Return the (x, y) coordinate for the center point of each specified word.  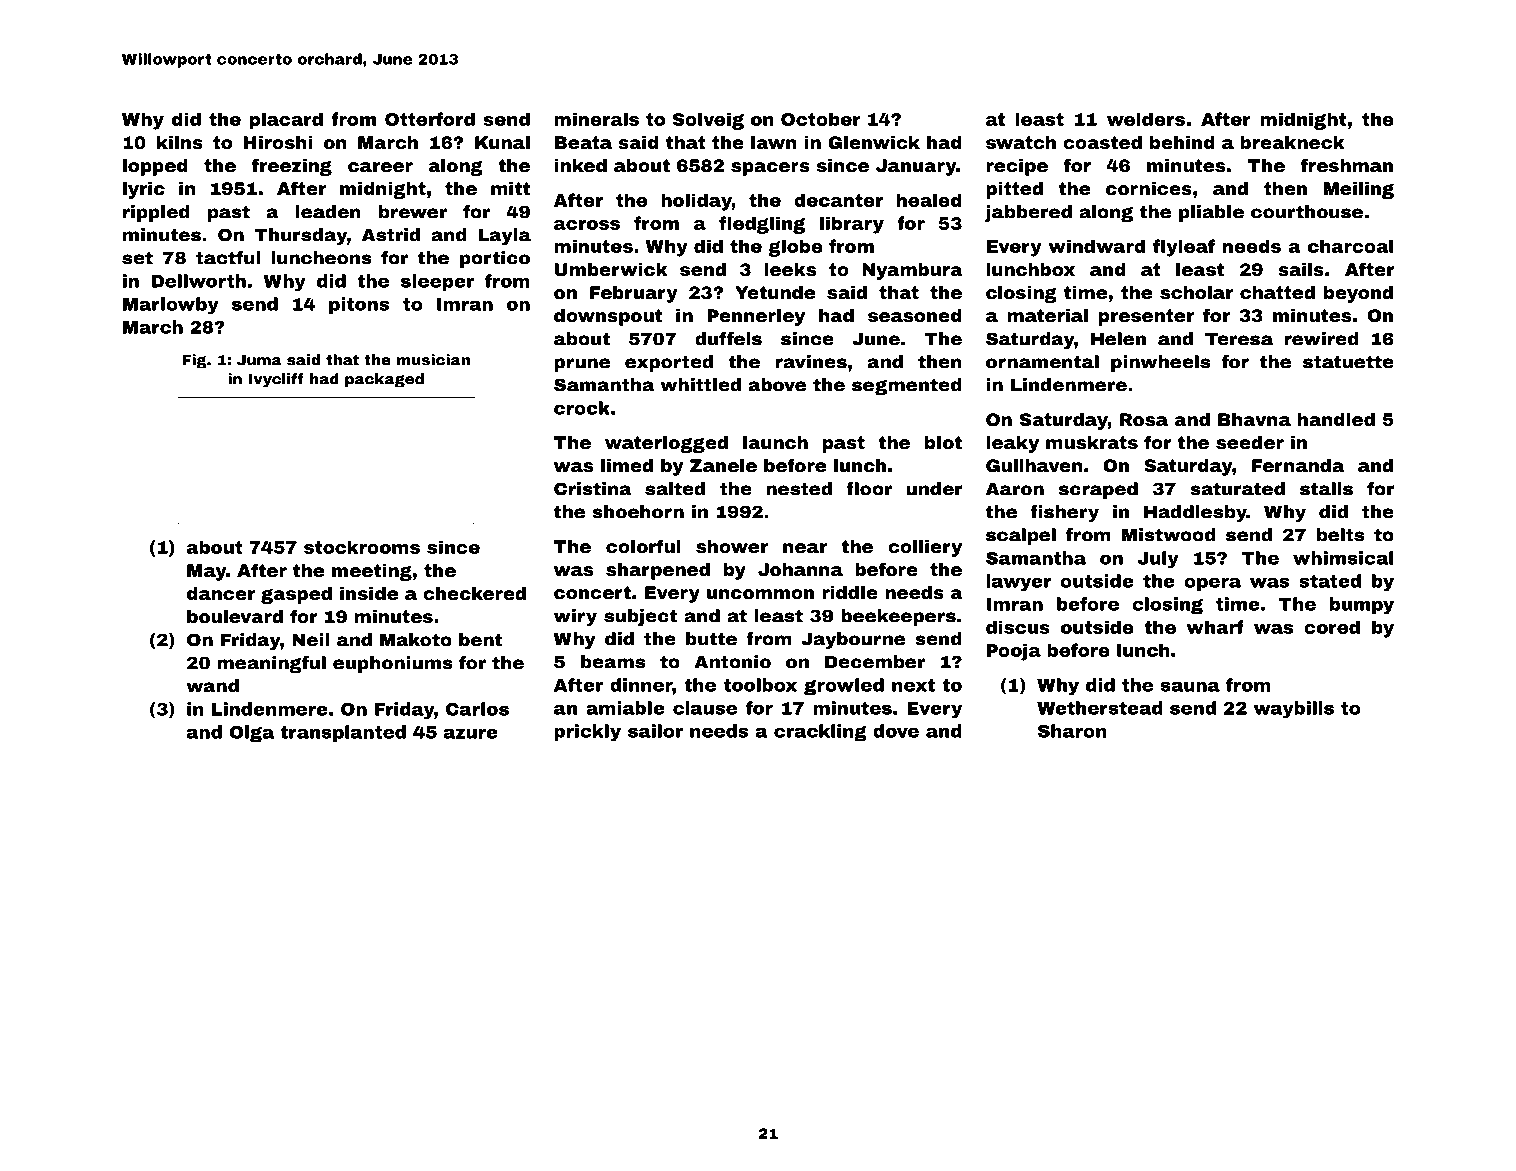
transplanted (343, 733)
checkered (474, 593)
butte (711, 639)
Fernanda (1298, 465)
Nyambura (912, 271)
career (380, 167)
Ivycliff (276, 380)
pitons (359, 305)
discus (1018, 627)
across (587, 225)
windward (1096, 246)
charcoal (1350, 246)
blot (943, 442)
